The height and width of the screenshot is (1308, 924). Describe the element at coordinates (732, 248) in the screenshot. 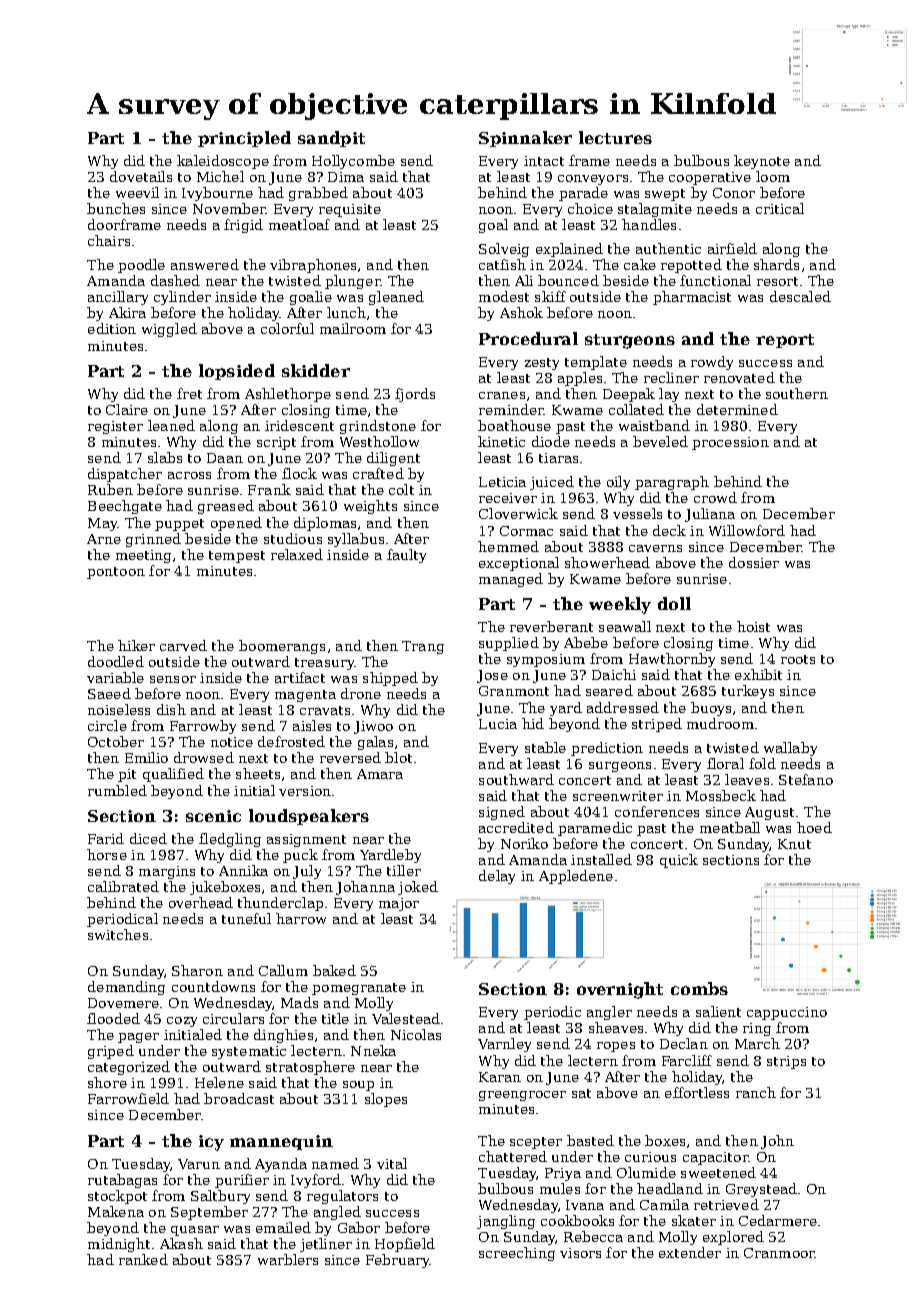

I see `airfield` at that location.
